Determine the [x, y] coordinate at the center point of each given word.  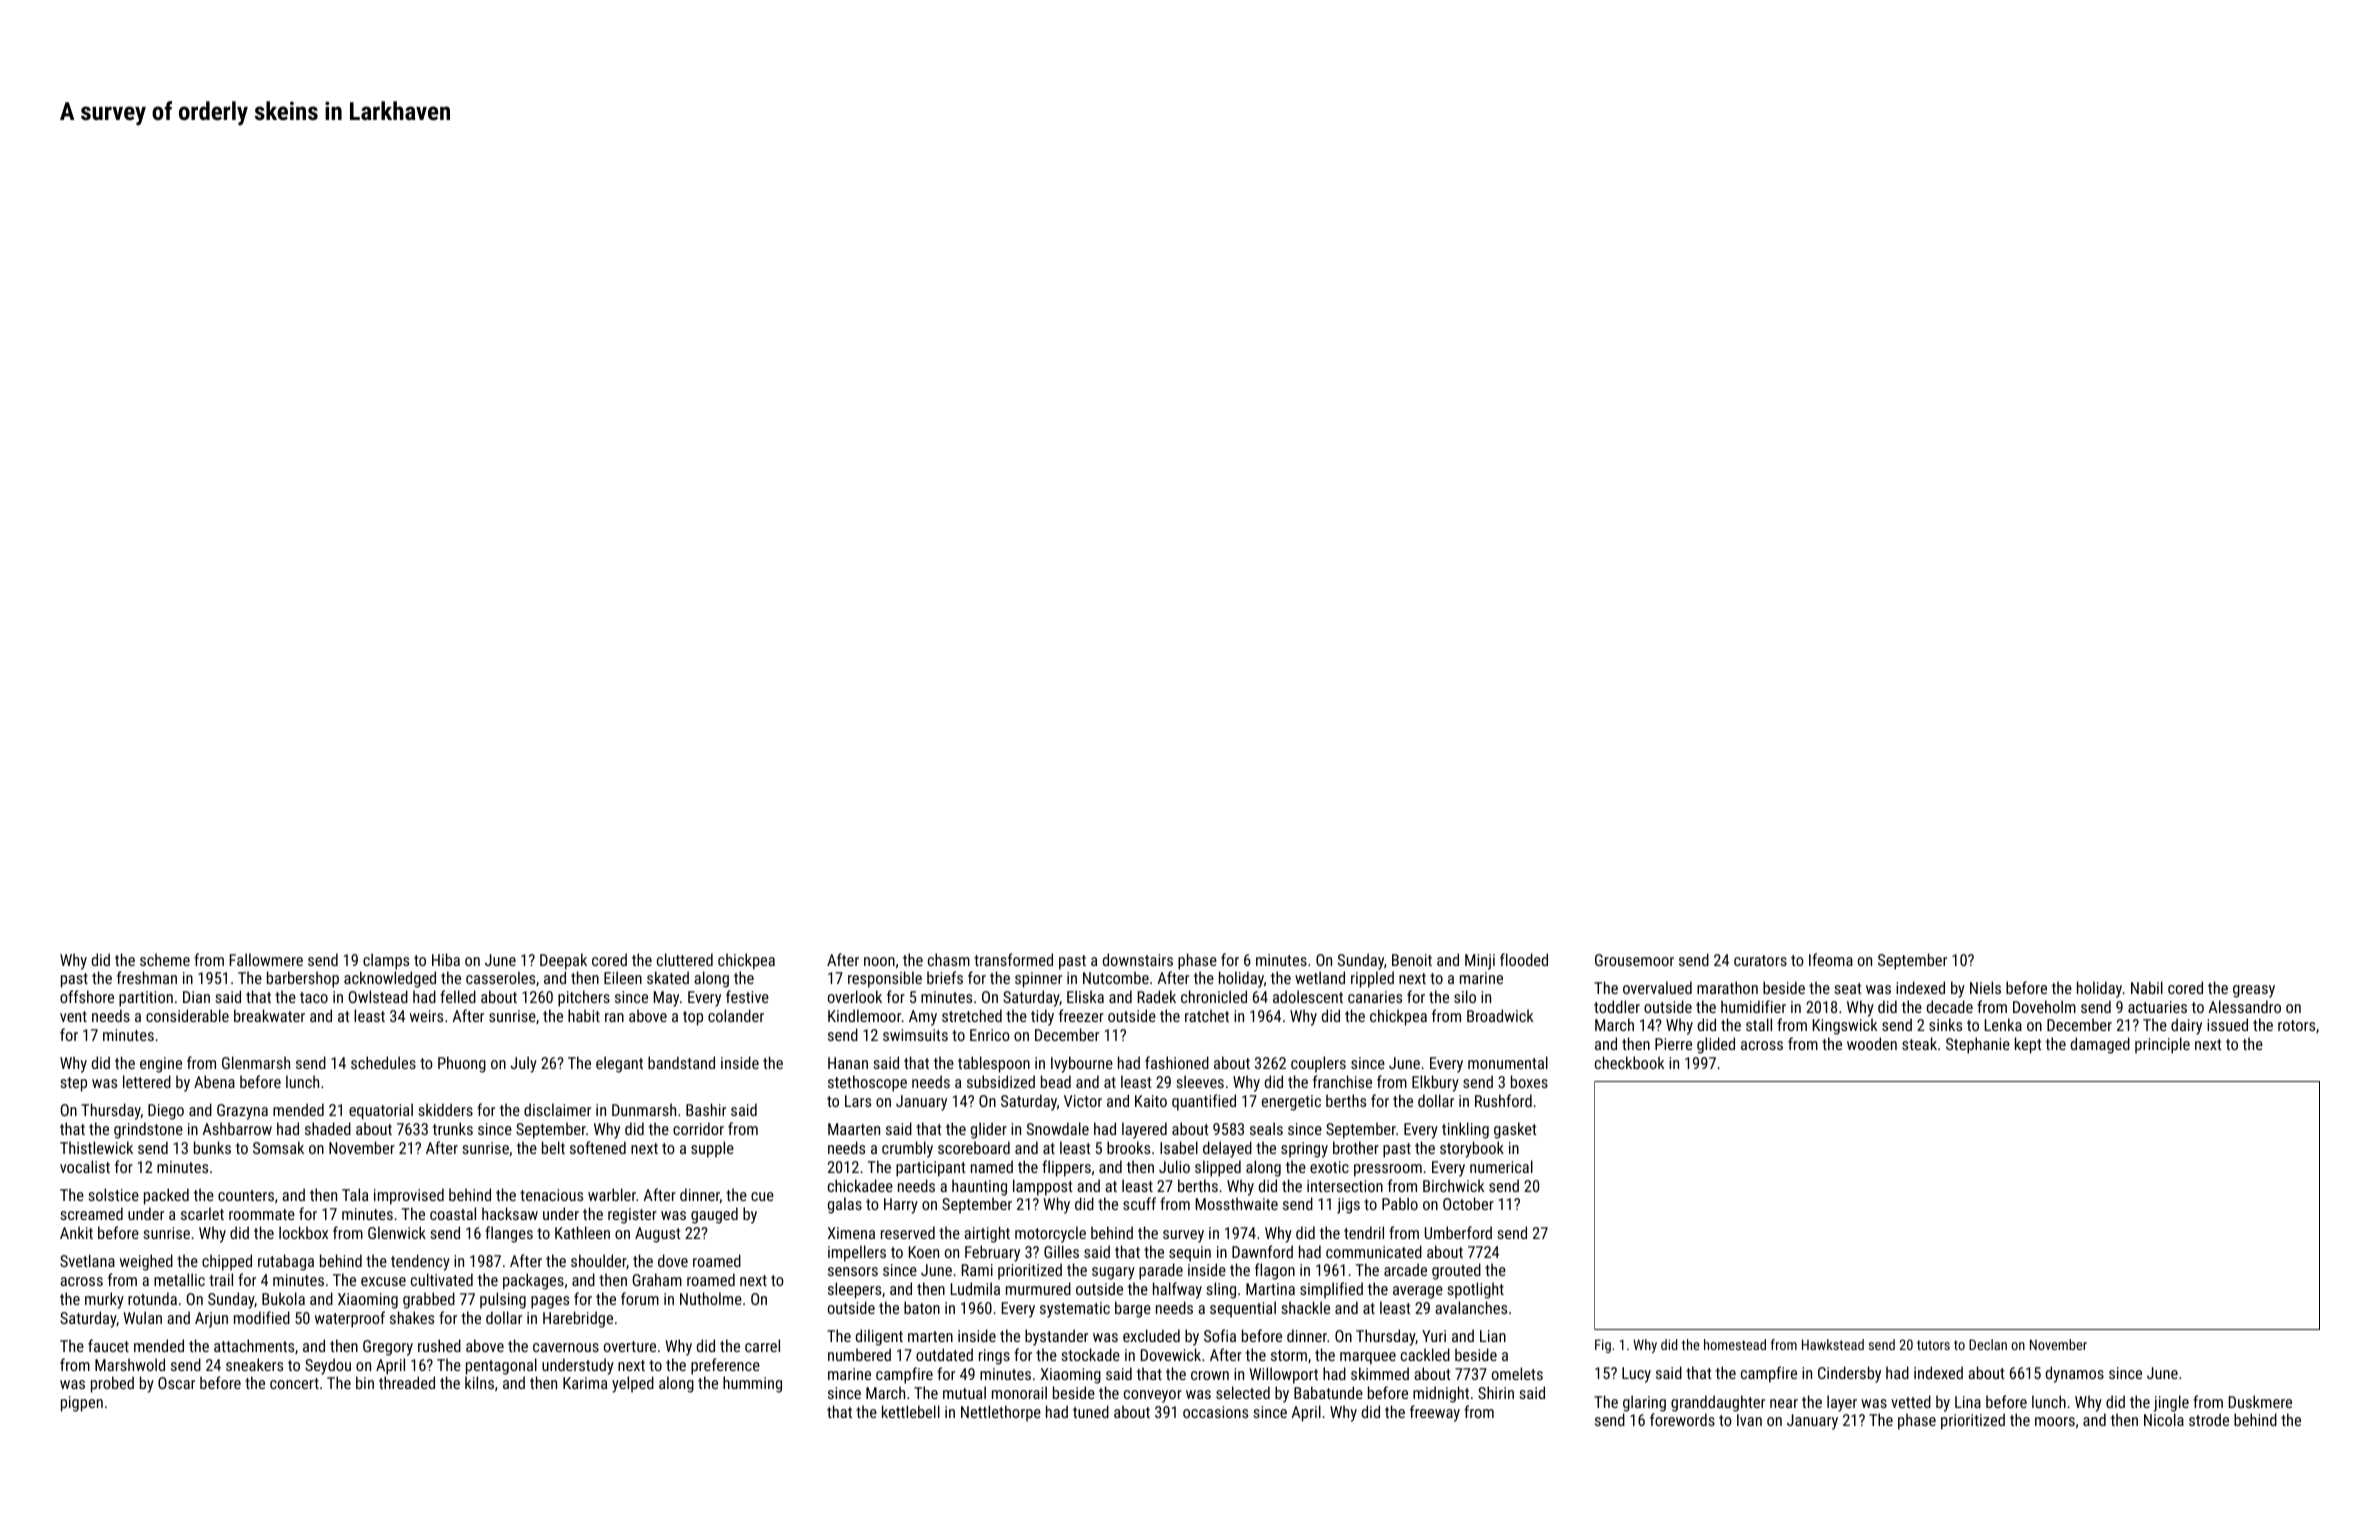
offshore [87, 996]
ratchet [1207, 1015]
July [524, 1064]
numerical [1501, 1166]
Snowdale [1058, 1128]
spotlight [1475, 1290]
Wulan [142, 1317]
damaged [2100, 1045]
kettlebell [911, 1411]
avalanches [1471, 1307]
